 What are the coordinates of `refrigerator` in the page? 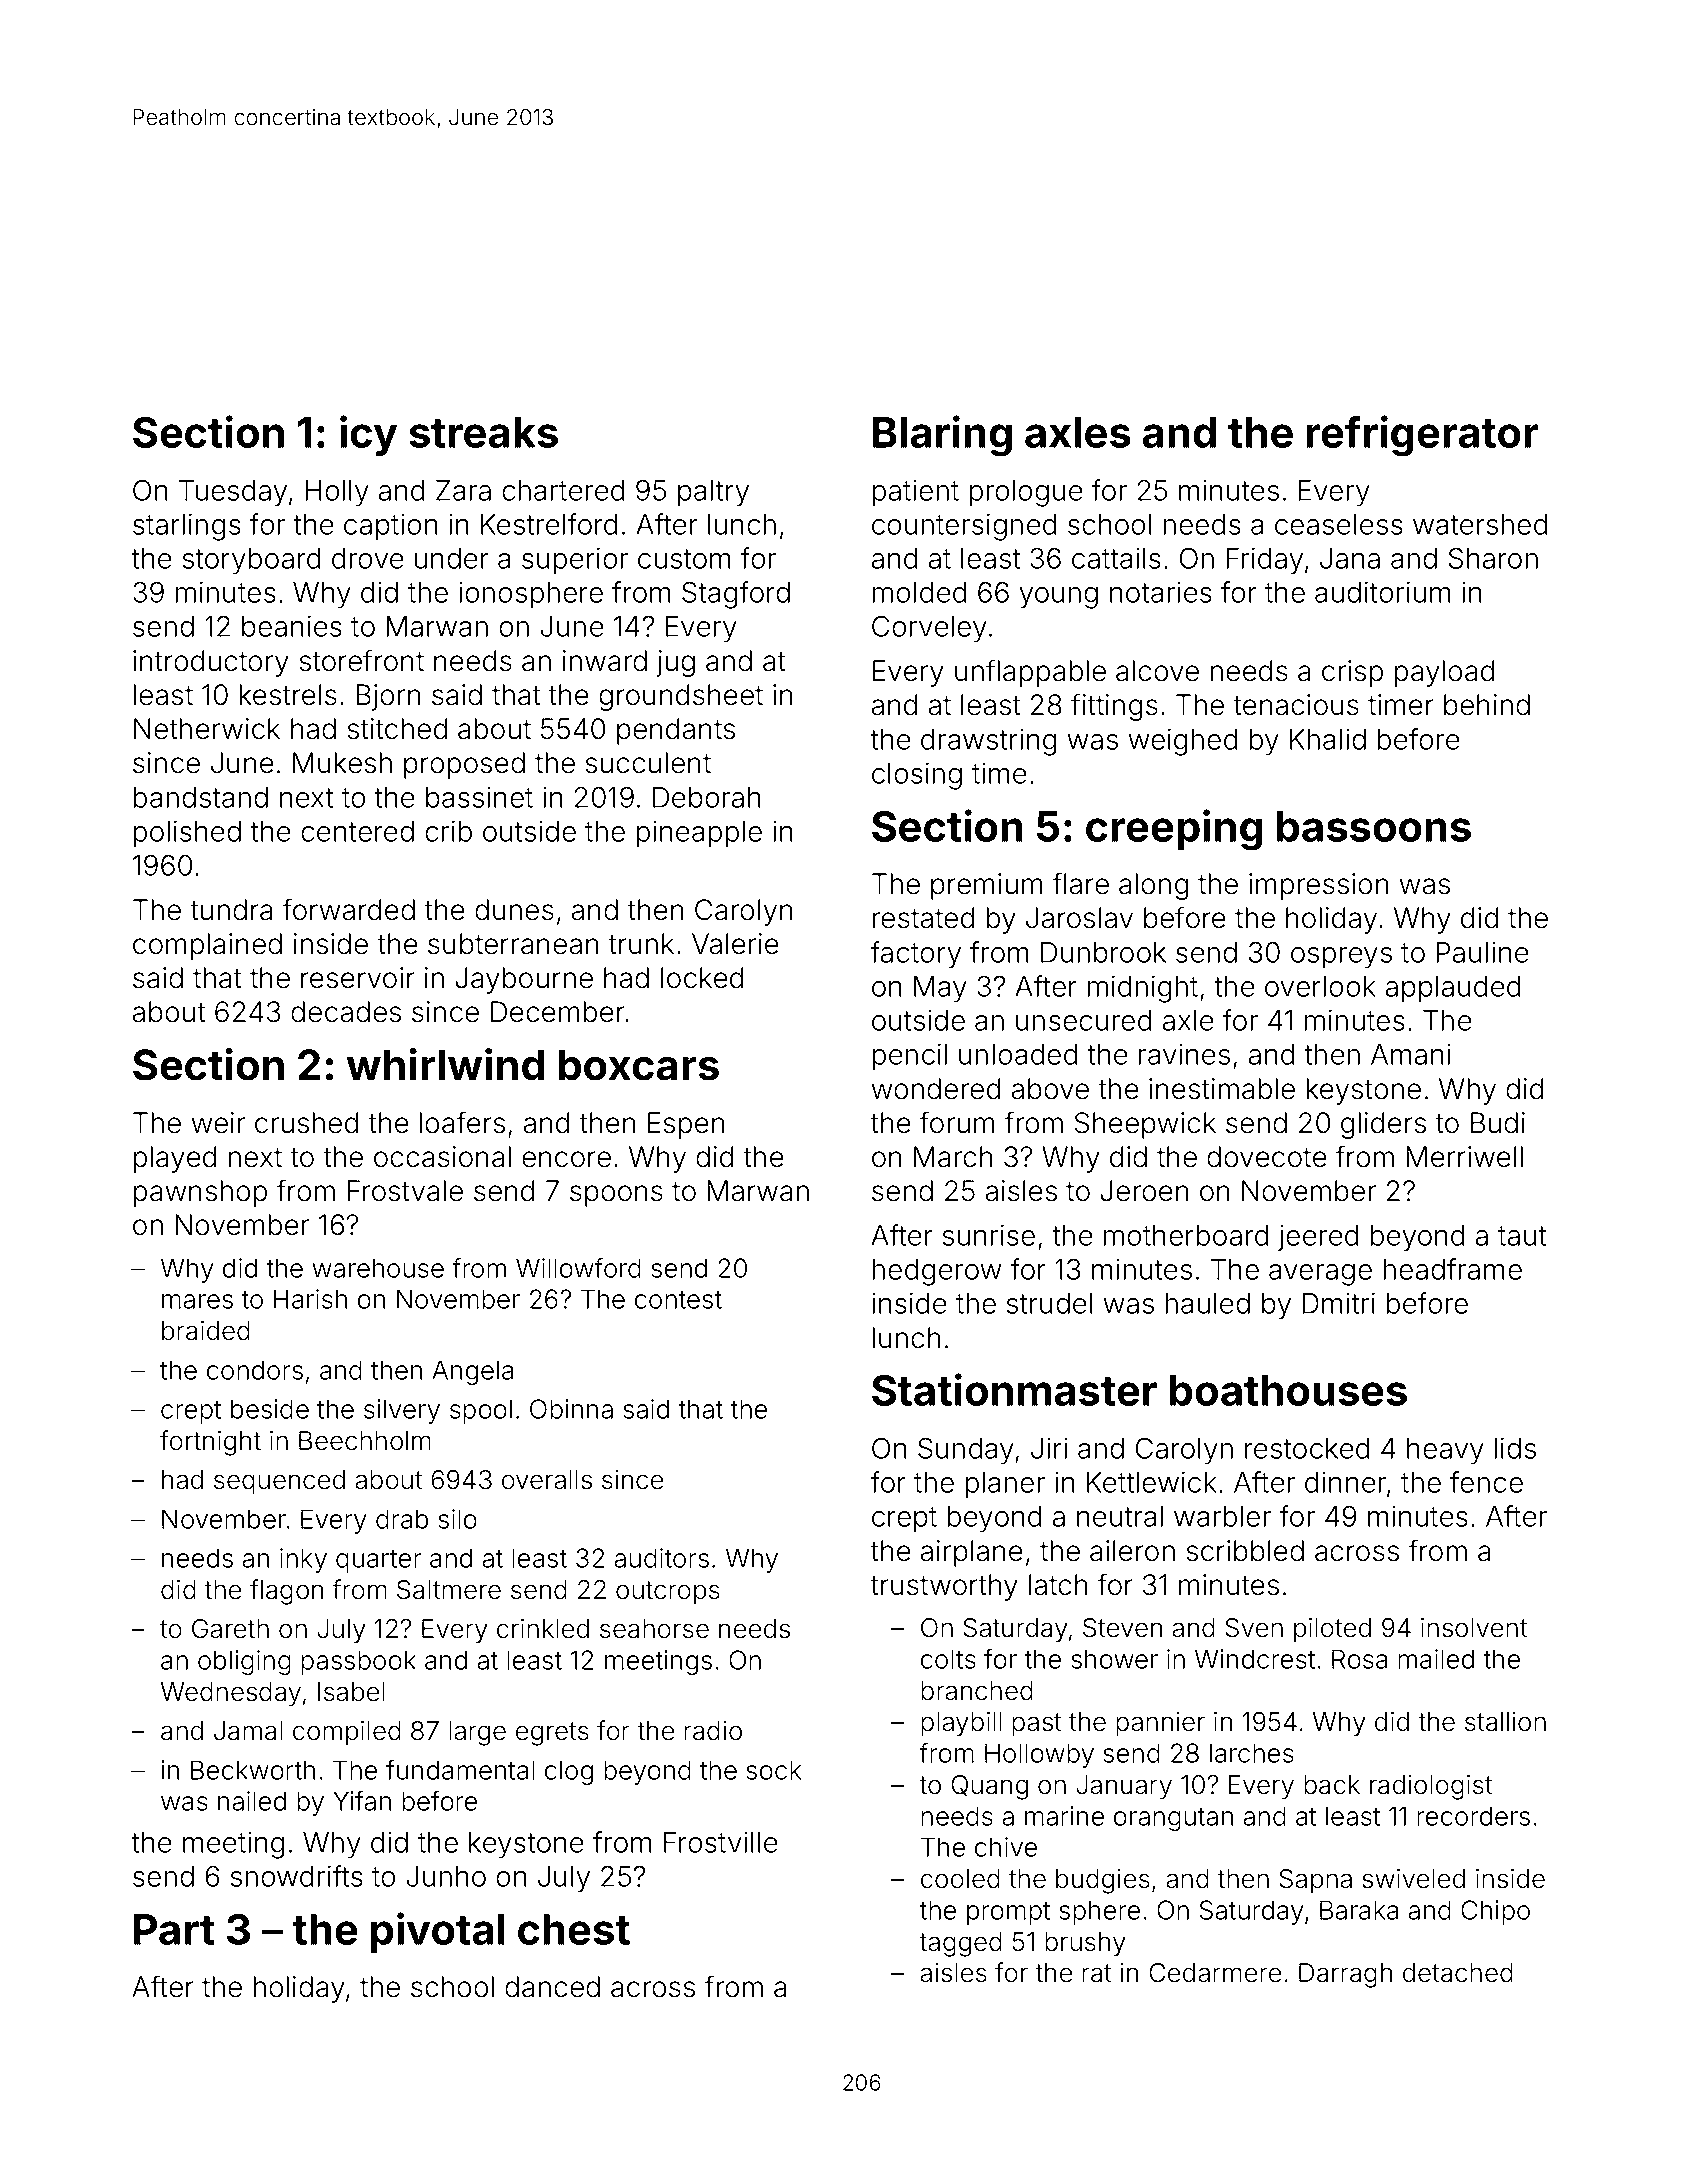 It's located at (1422, 436).
